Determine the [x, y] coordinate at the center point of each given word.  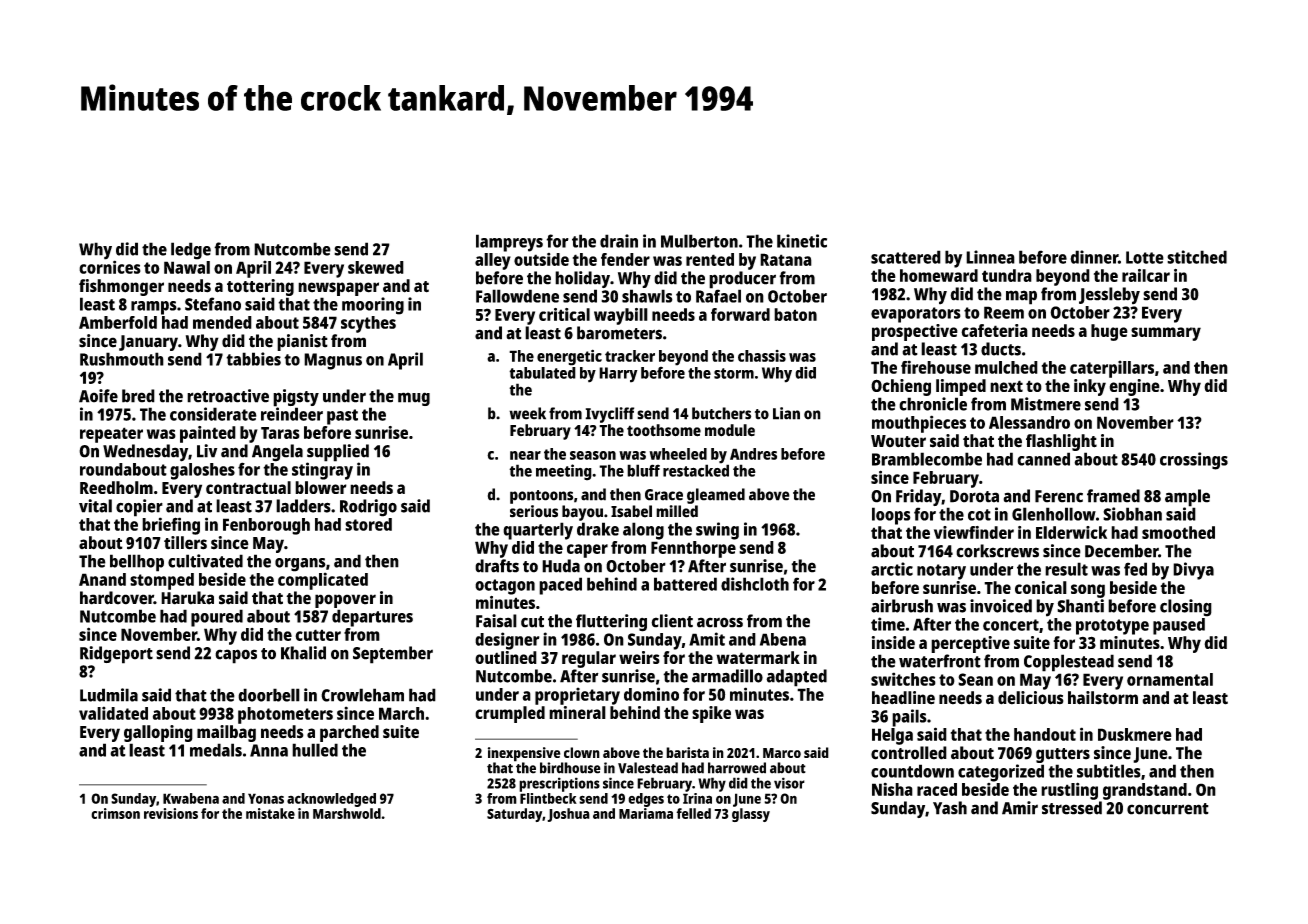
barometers [619, 333]
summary [1166, 334]
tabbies [253, 359]
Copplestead [1069, 663]
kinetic [802, 241]
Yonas [266, 798]
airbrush [902, 606]
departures [372, 618]
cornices [110, 267]
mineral [577, 712]
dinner [1094, 257]
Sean [975, 679]
